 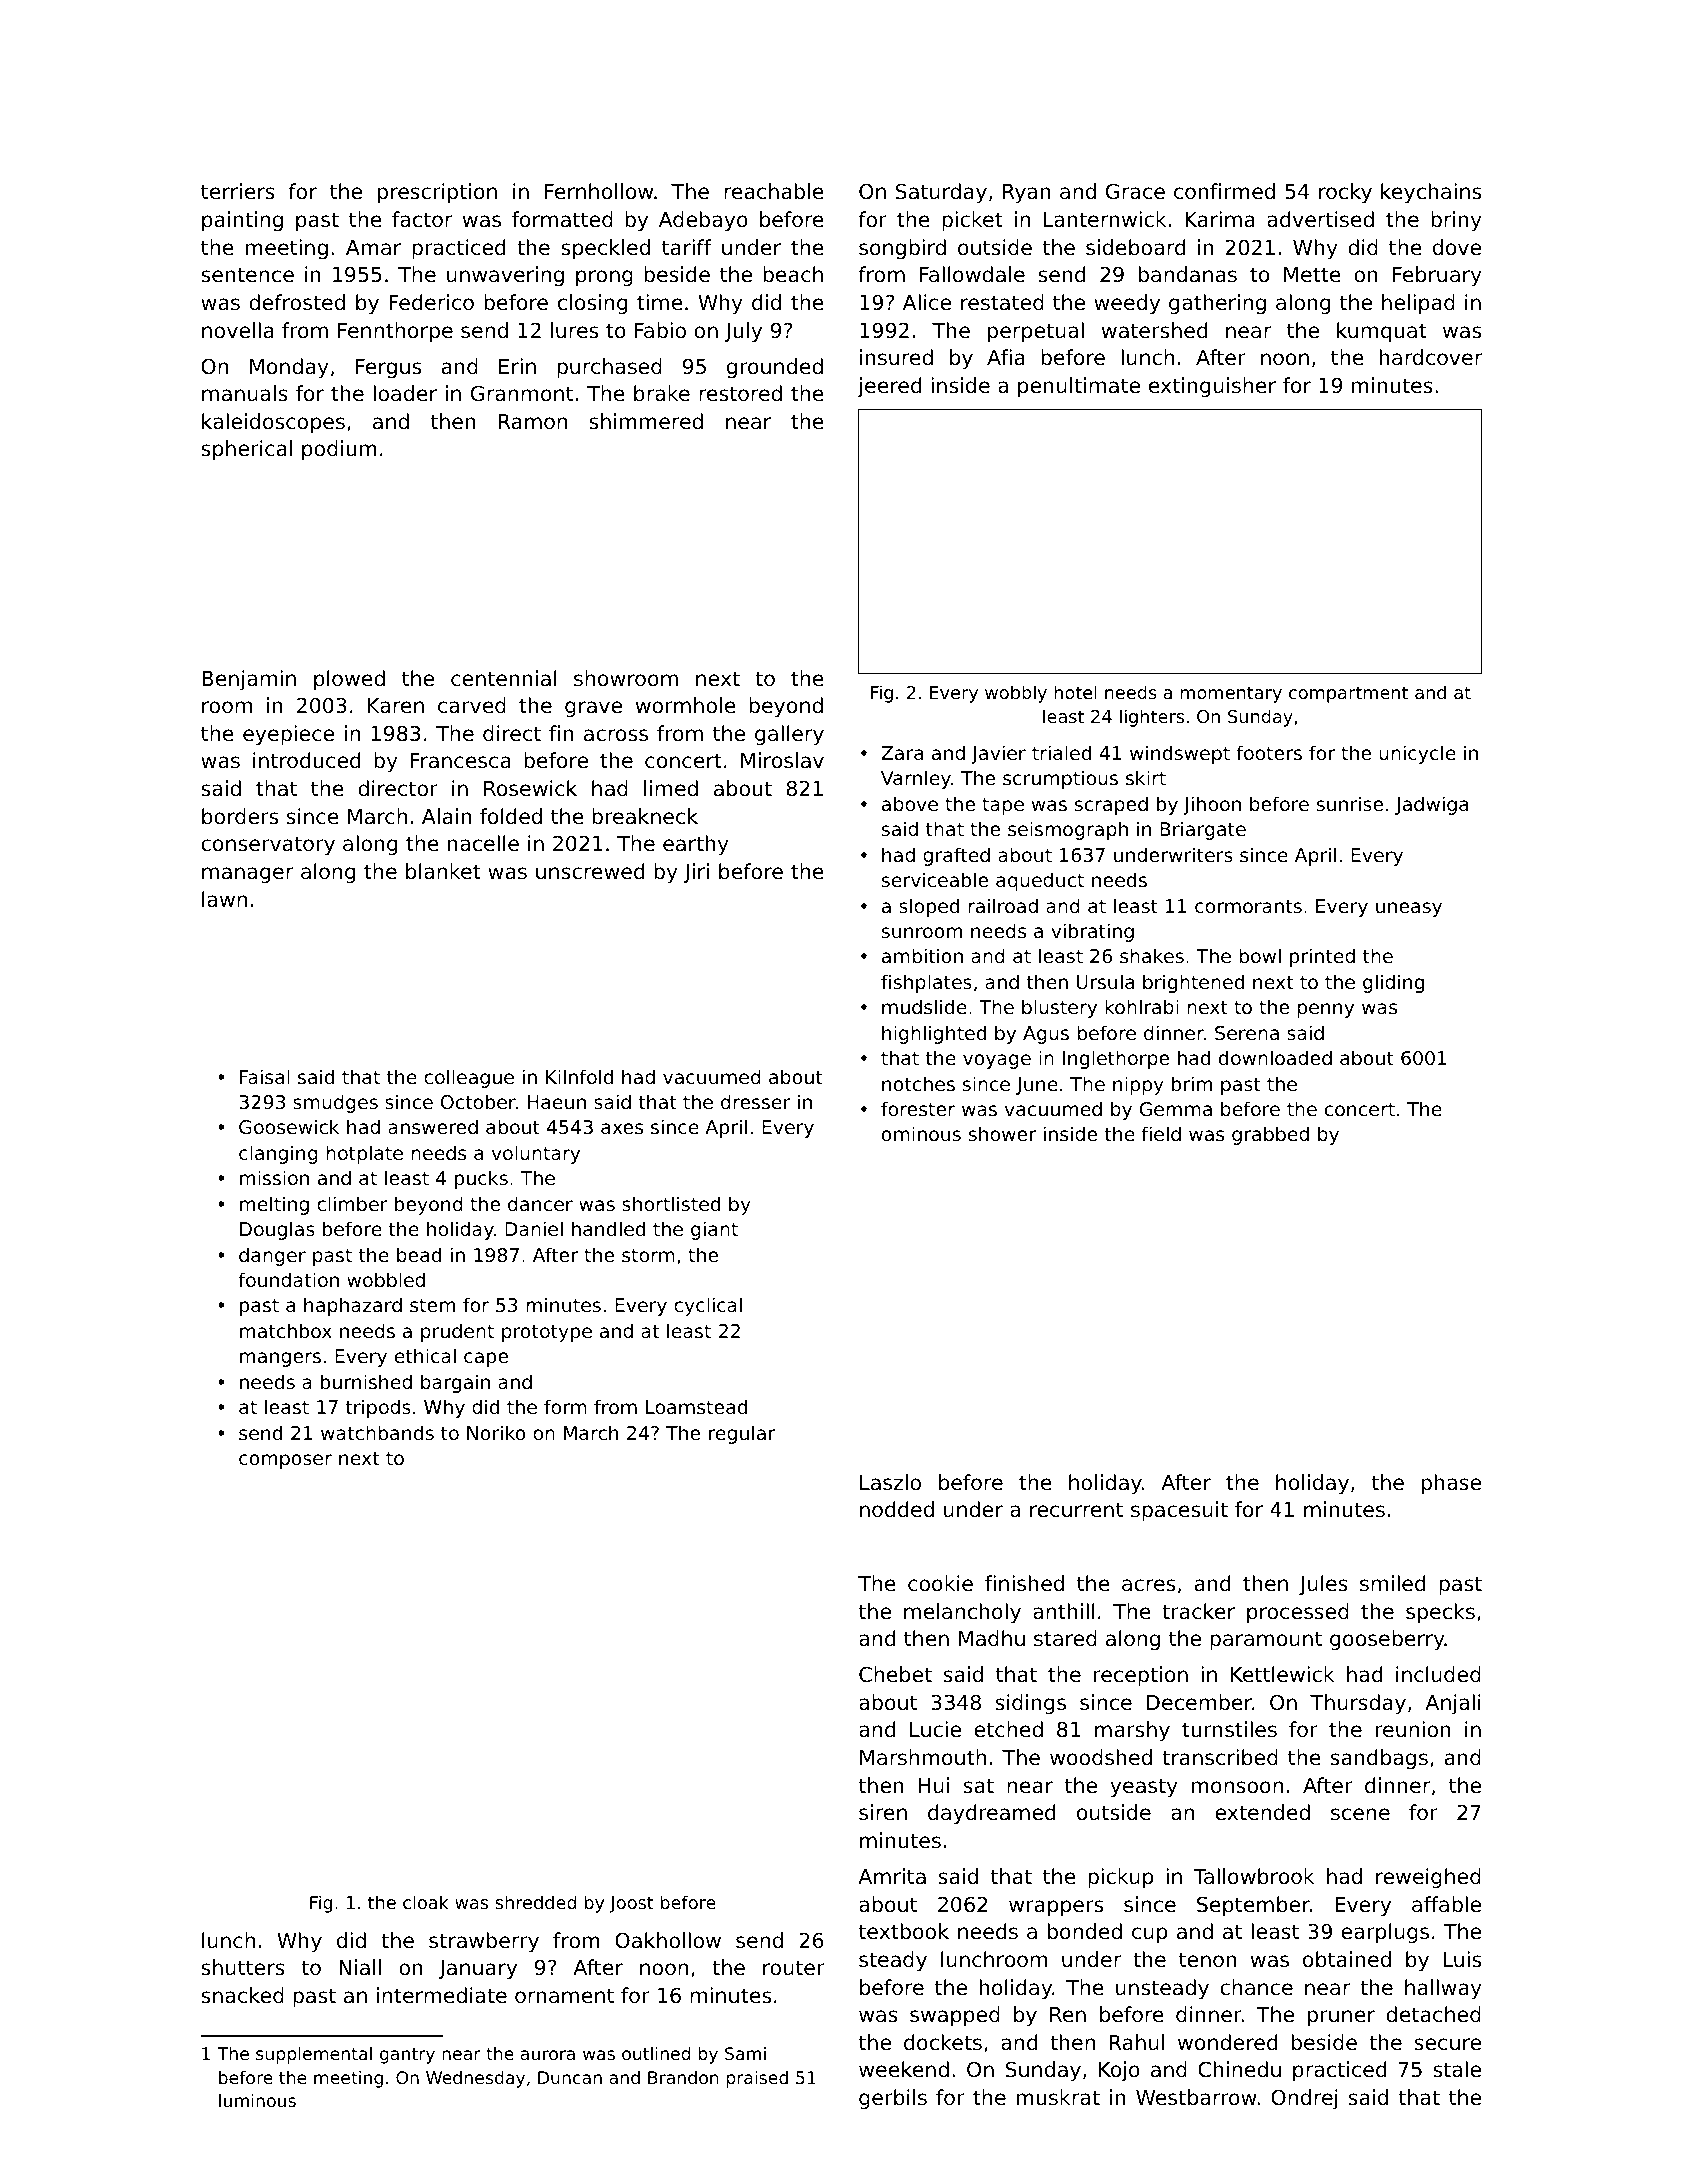 I want to click on Laszlo, so click(x=890, y=1482).
